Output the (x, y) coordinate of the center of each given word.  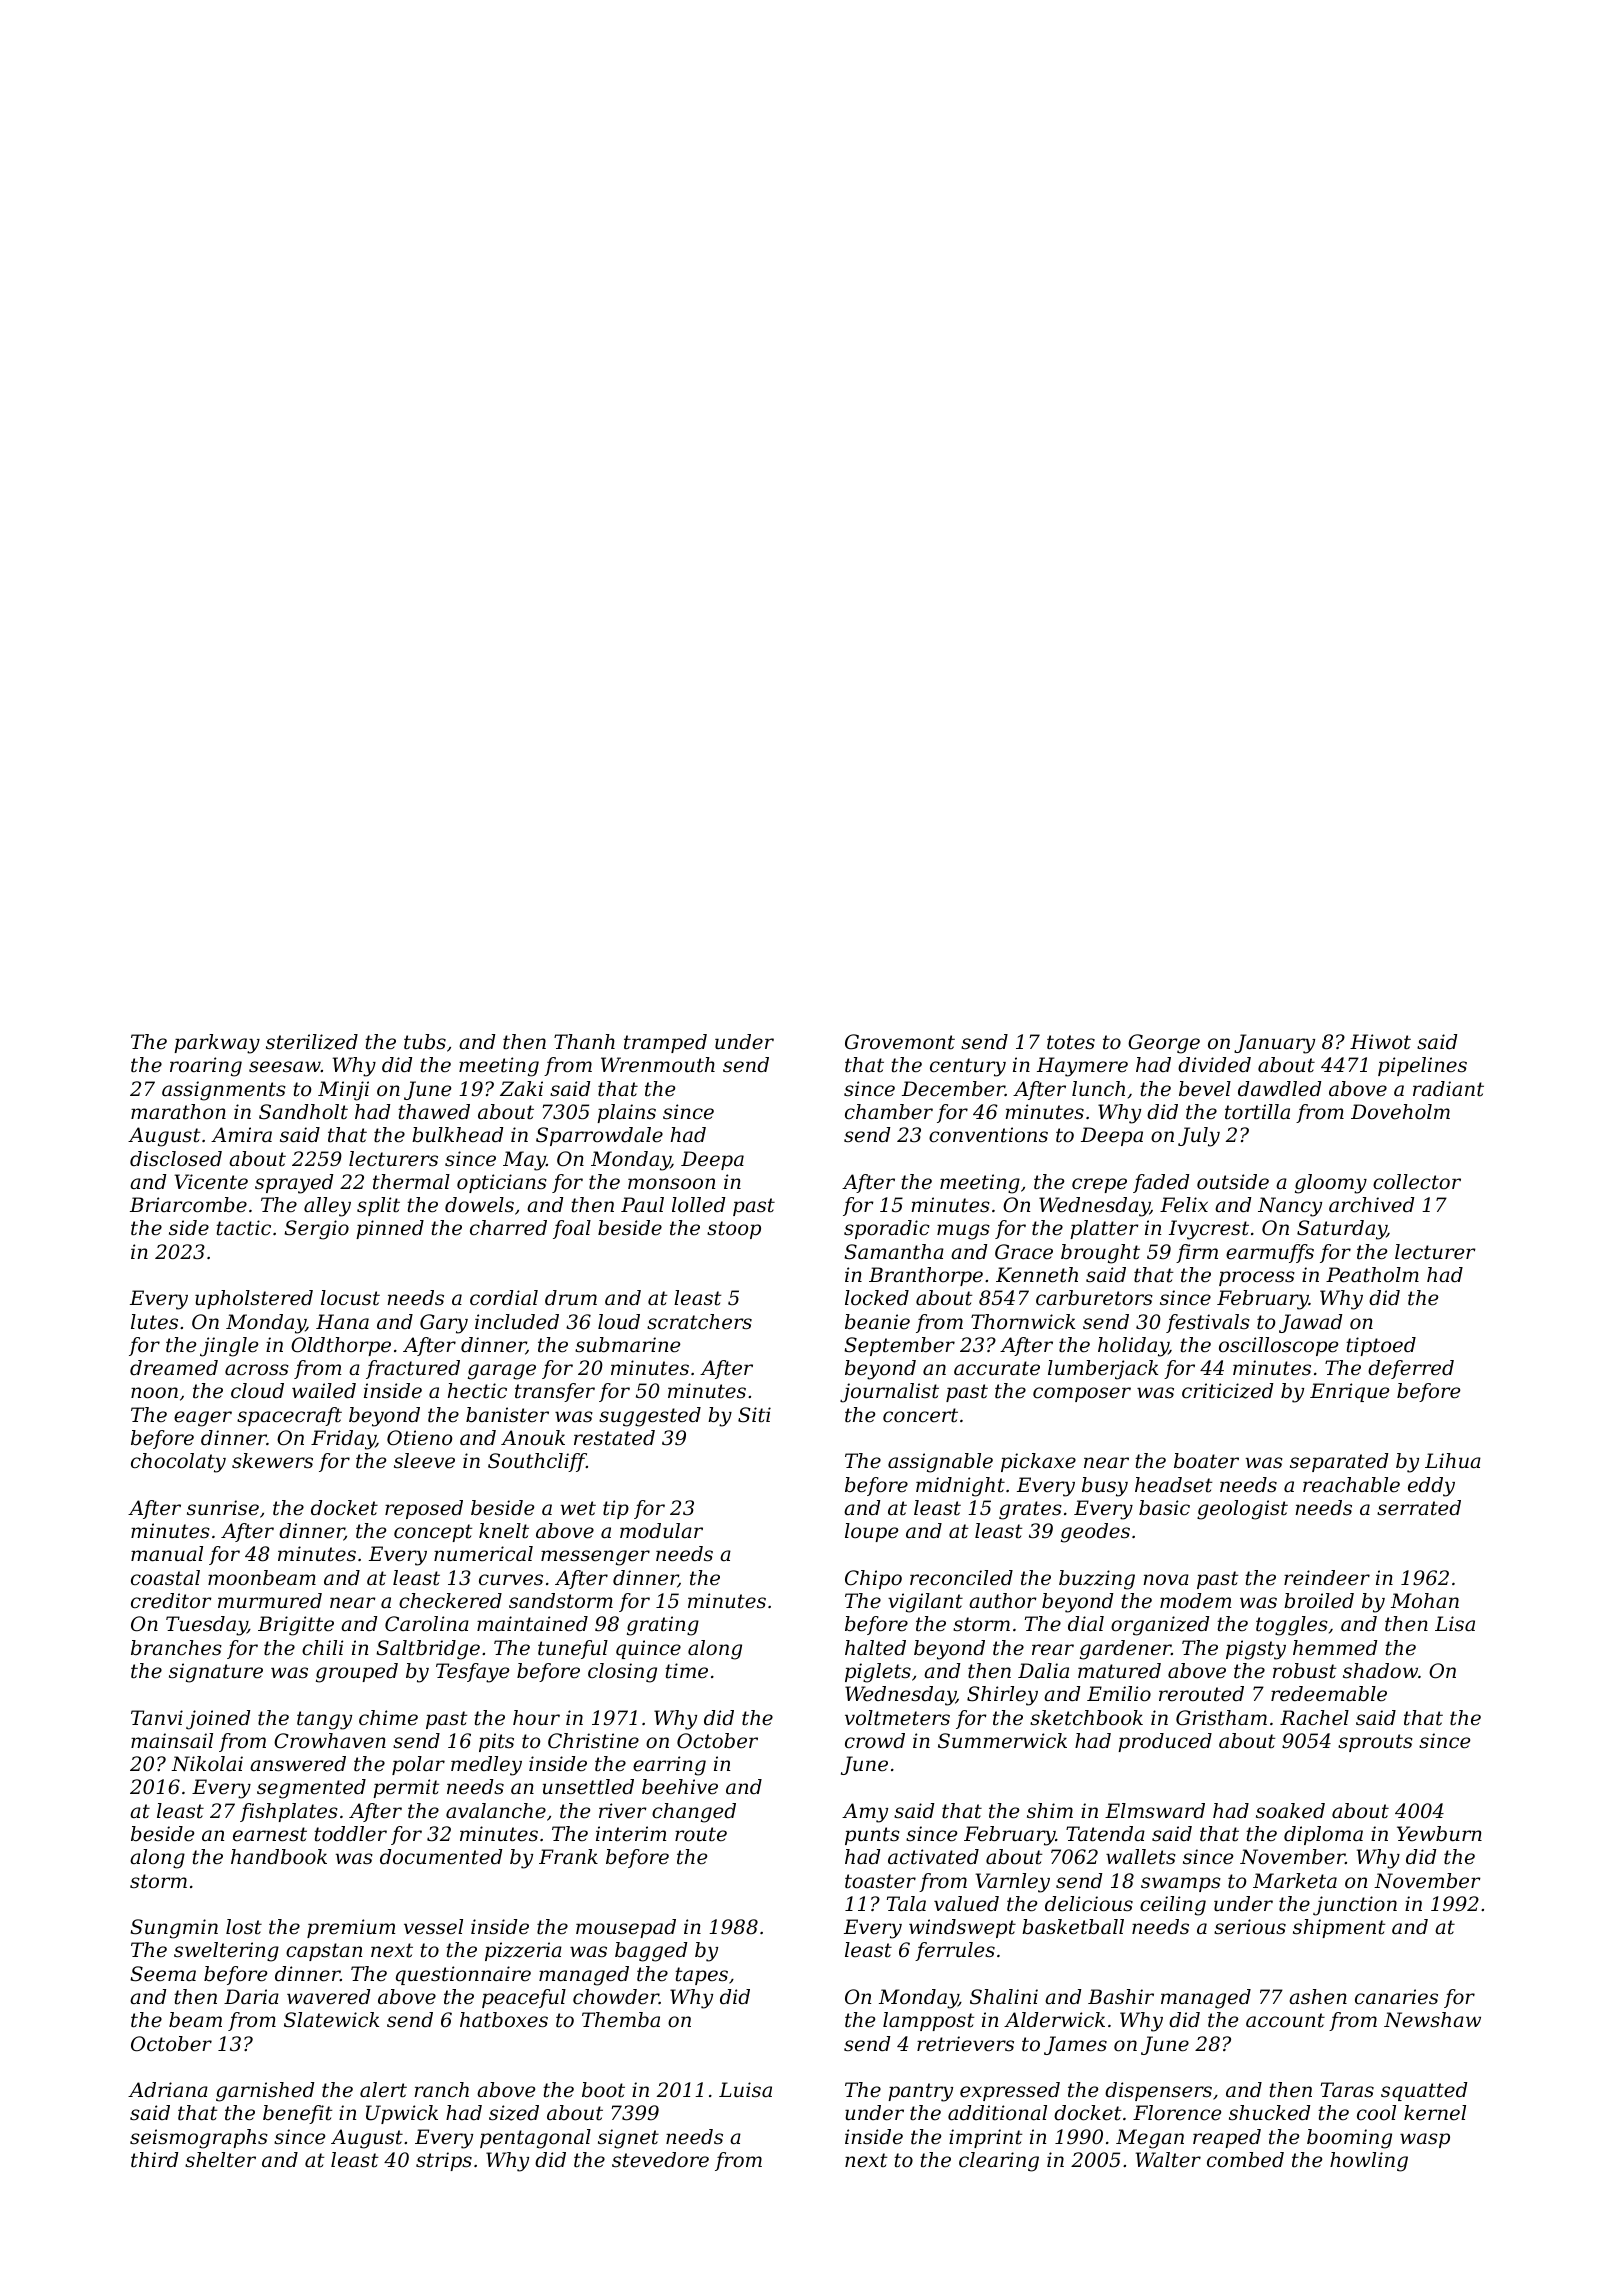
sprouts (1375, 1743)
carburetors (1094, 1298)
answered (298, 1764)
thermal (411, 1182)
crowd (875, 1741)
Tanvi (157, 1718)
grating (663, 1626)
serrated (1419, 1508)
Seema (163, 1974)
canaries (1396, 1997)
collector (1417, 1182)
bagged (651, 1952)
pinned (390, 1229)
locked (877, 1298)
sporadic (887, 1229)
